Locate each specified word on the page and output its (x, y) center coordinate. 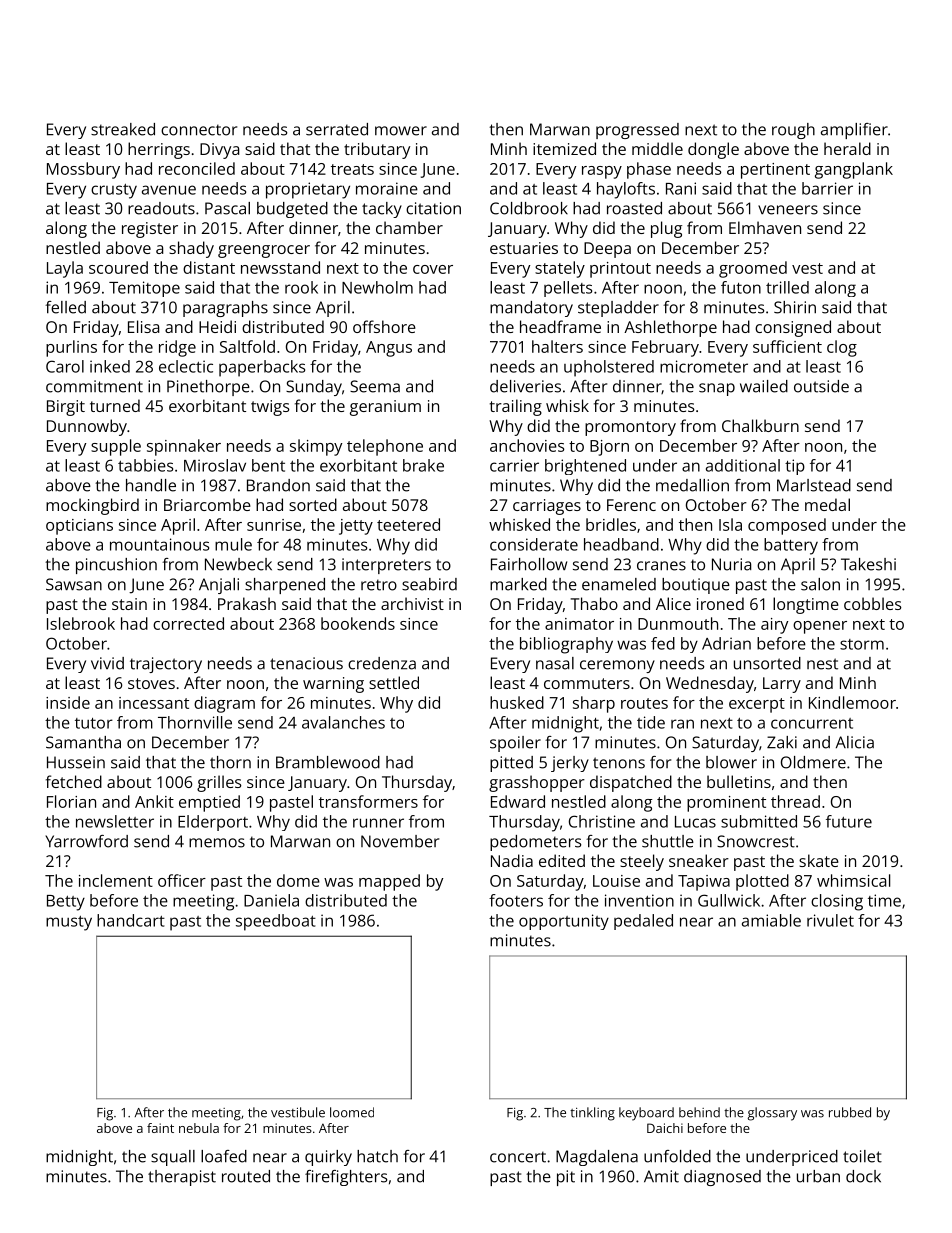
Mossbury (83, 170)
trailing (516, 407)
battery (791, 546)
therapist (182, 1178)
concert (518, 1157)
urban (818, 1176)
